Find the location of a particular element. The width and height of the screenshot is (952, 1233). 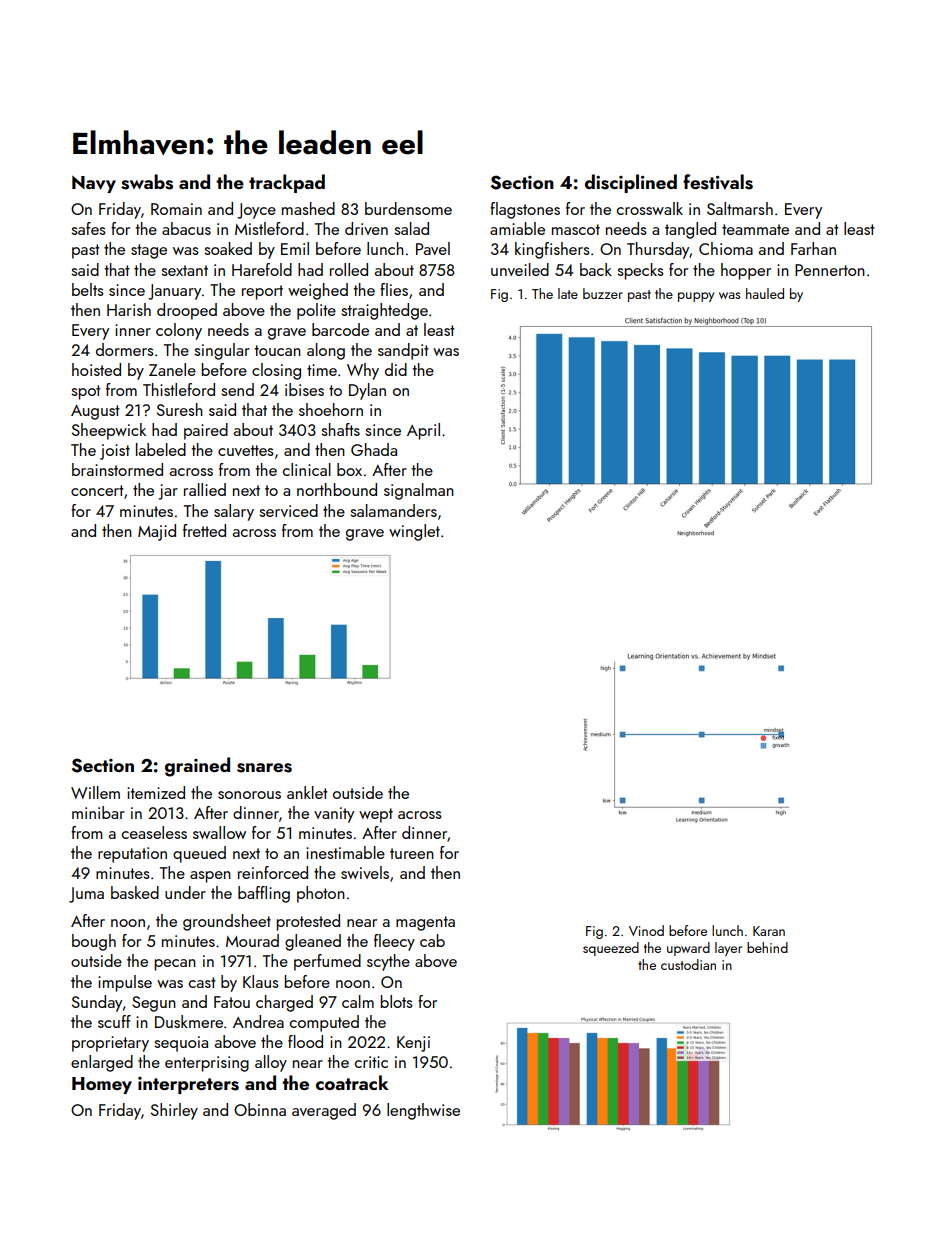

signalman is located at coordinates (419, 491).
